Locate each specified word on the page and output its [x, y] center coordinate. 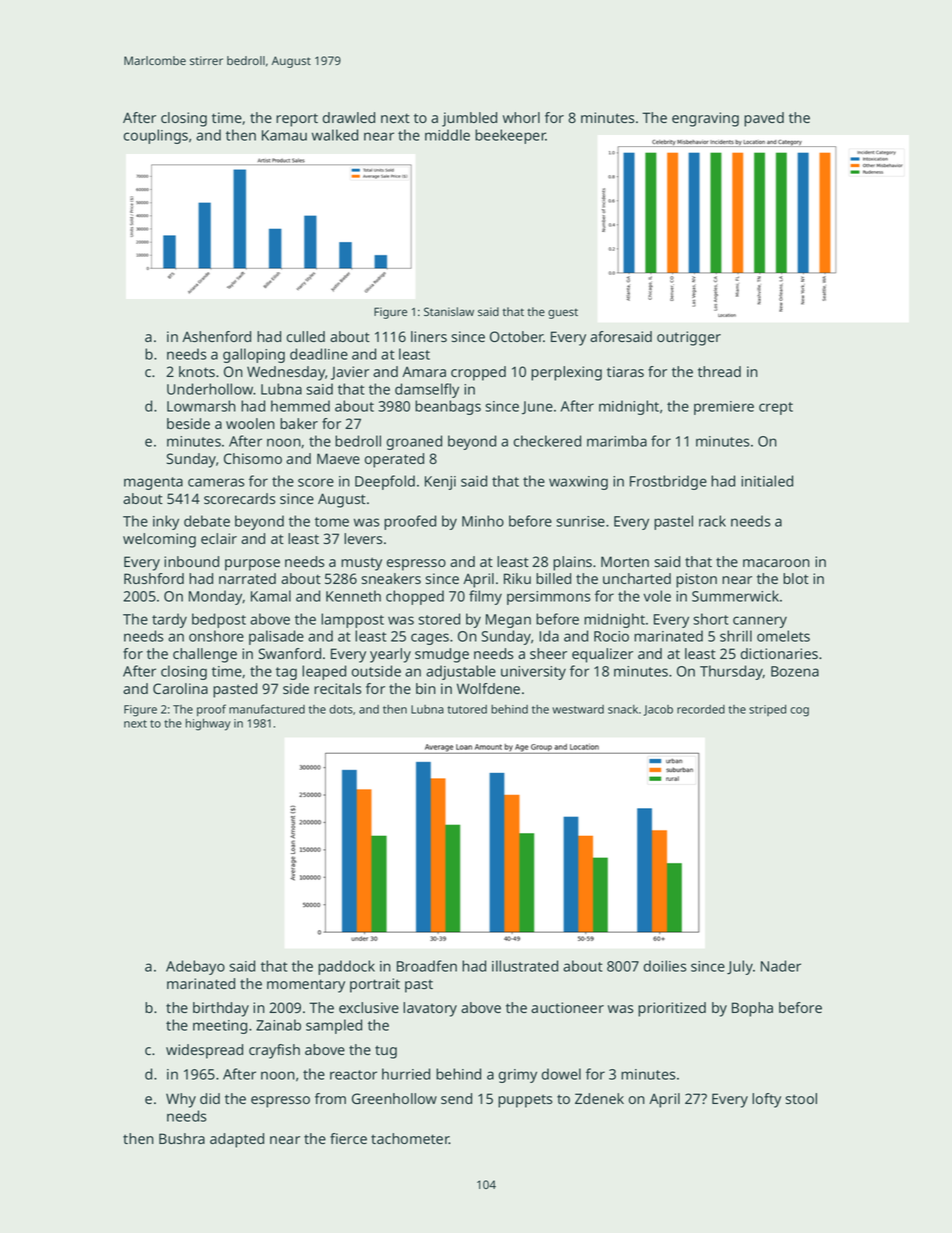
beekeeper [510, 136]
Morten [625, 561]
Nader [781, 966]
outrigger [689, 338]
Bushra [182, 1138]
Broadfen [427, 966]
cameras [216, 482]
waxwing [578, 483]
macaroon [776, 563]
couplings [156, 136]
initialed [767, 481]
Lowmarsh [201, 406]
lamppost [352, 620]
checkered [547, 441]
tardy [169, 620]
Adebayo [195, 967]
